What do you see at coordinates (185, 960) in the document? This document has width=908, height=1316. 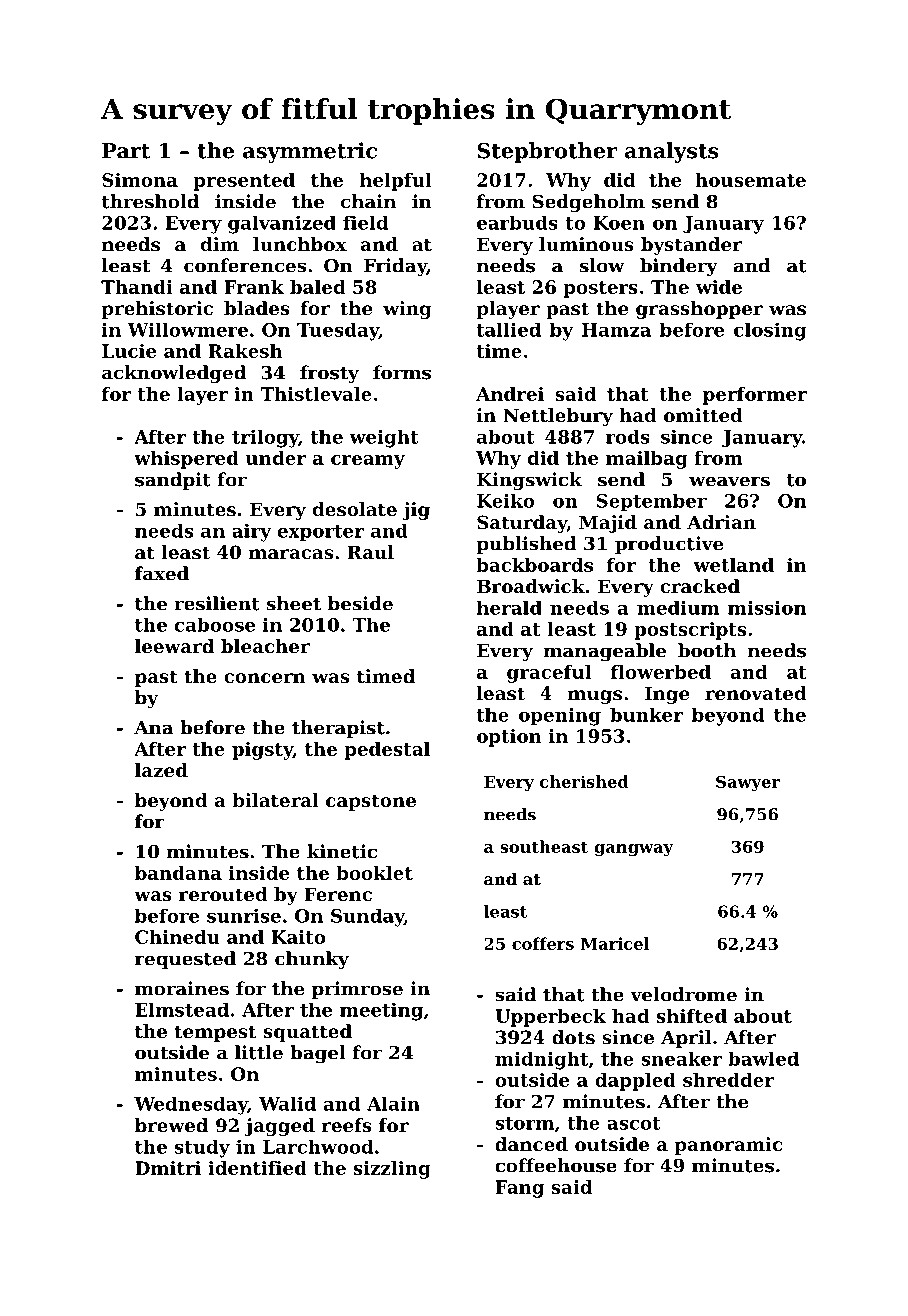 I see `requested` at bounding box center [185, 960].
